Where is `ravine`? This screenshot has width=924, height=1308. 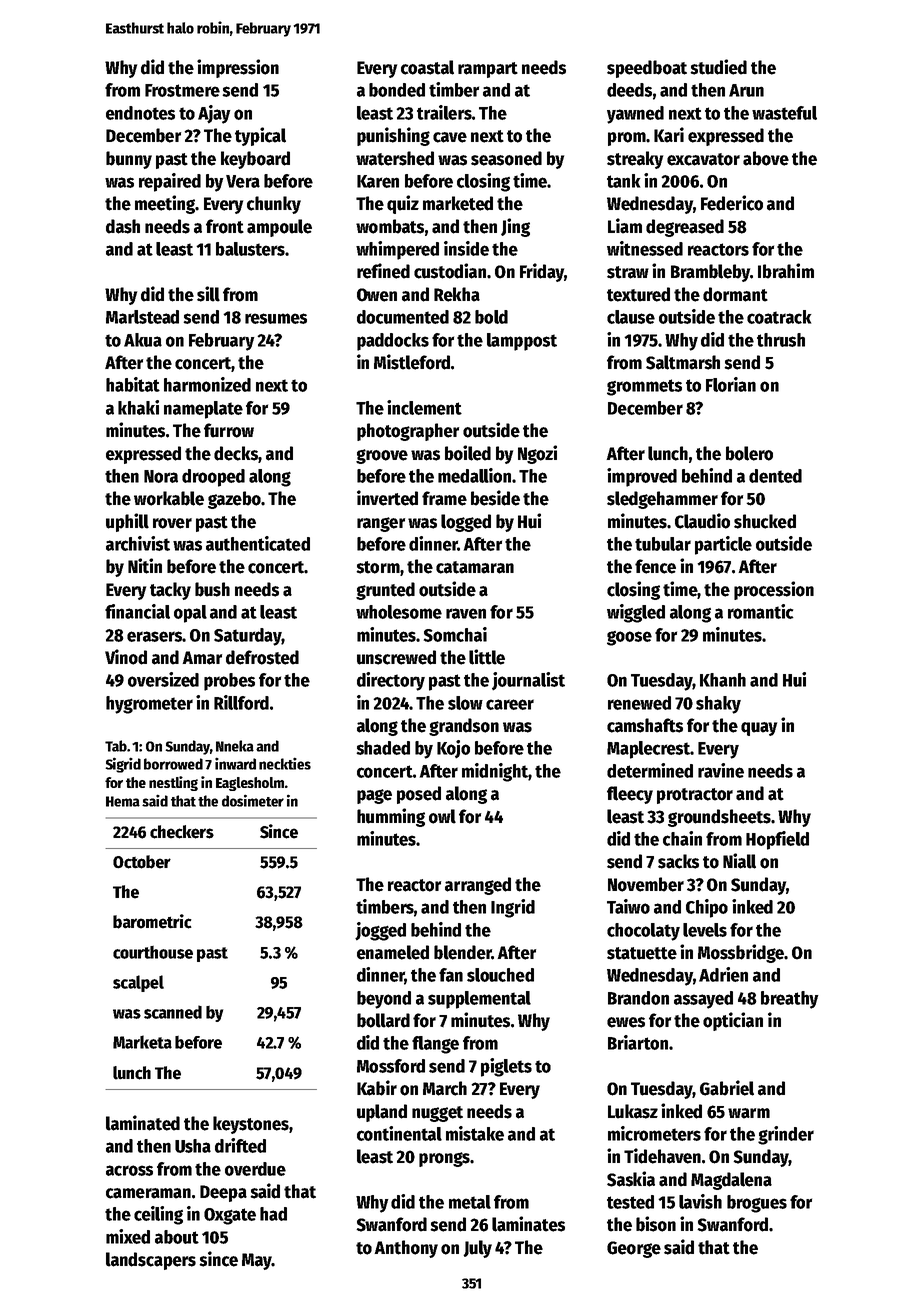 ravine is located at coordinates (721, 770).
